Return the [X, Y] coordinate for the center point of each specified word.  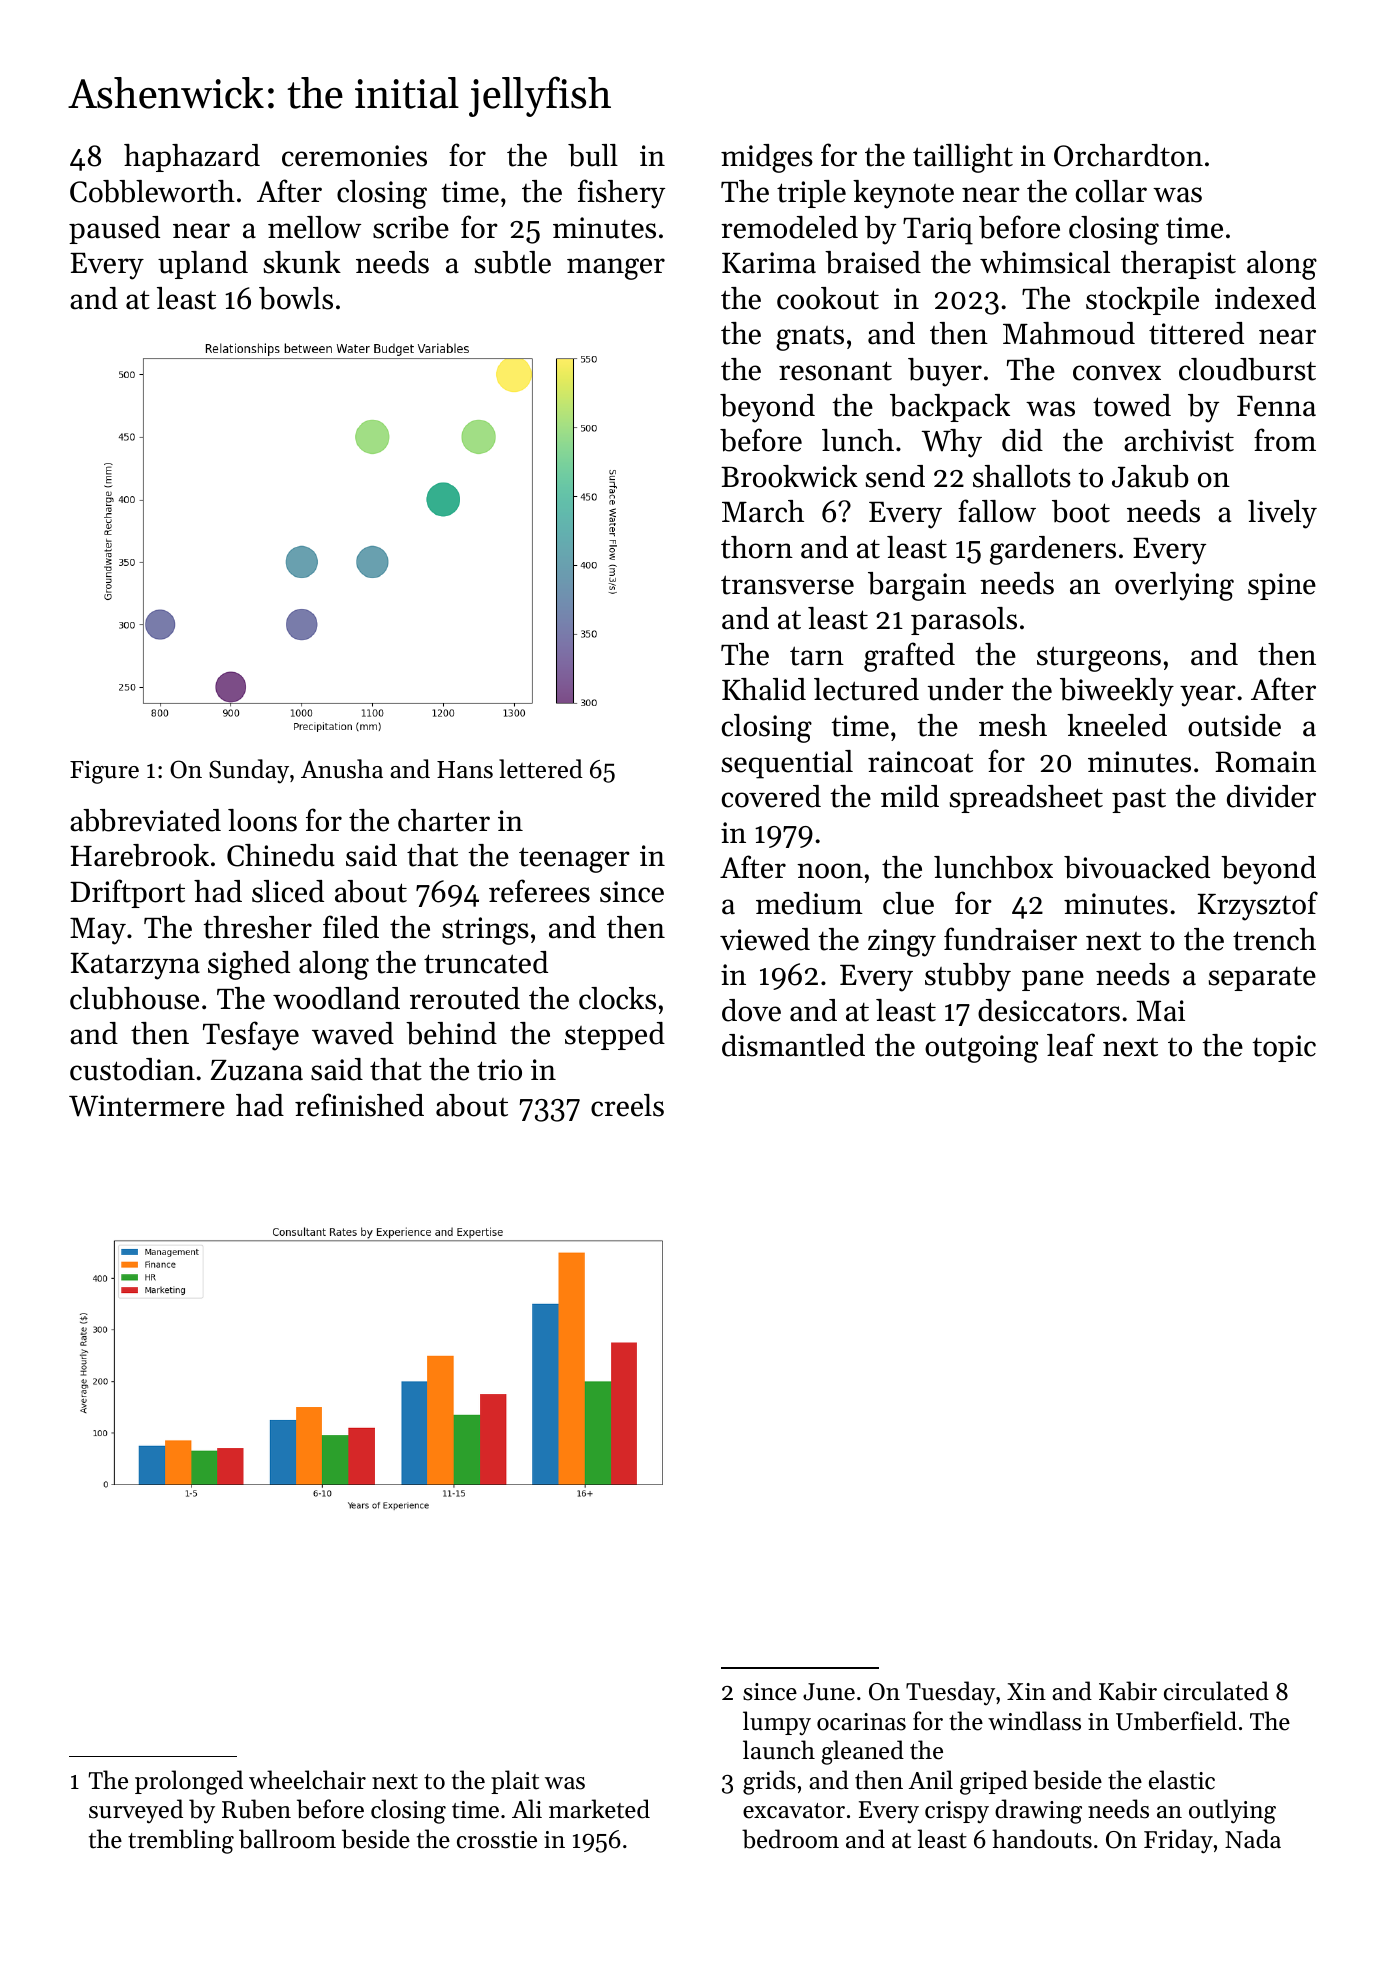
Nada [1253, 1839]
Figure [104, 772]
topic [1284, 1048]
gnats [810, 338]
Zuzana [256, 1070]
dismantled [793, 1045]
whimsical [1045, 262]
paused [114, 230]
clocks [617, 998]
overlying [1174, 586]
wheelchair [307, 1780]
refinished [359, 1105]
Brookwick [789, 476]
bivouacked [1137, 867]
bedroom [790, 1839]
